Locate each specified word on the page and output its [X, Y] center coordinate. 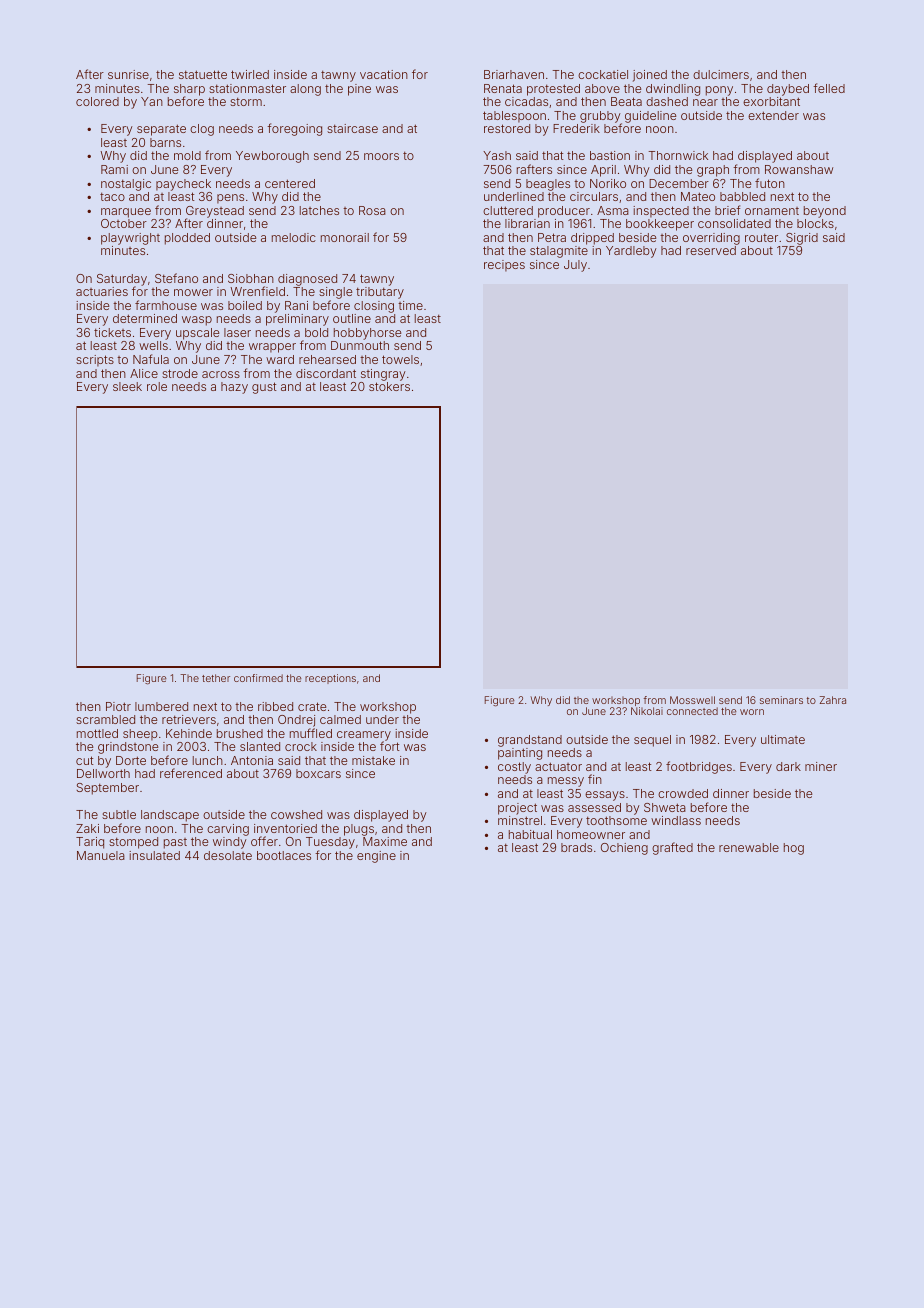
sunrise [128, 74]
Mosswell [692, 700]
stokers [389, 386]
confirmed [258, 678]
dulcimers [721, 74]
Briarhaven [514, 74]
